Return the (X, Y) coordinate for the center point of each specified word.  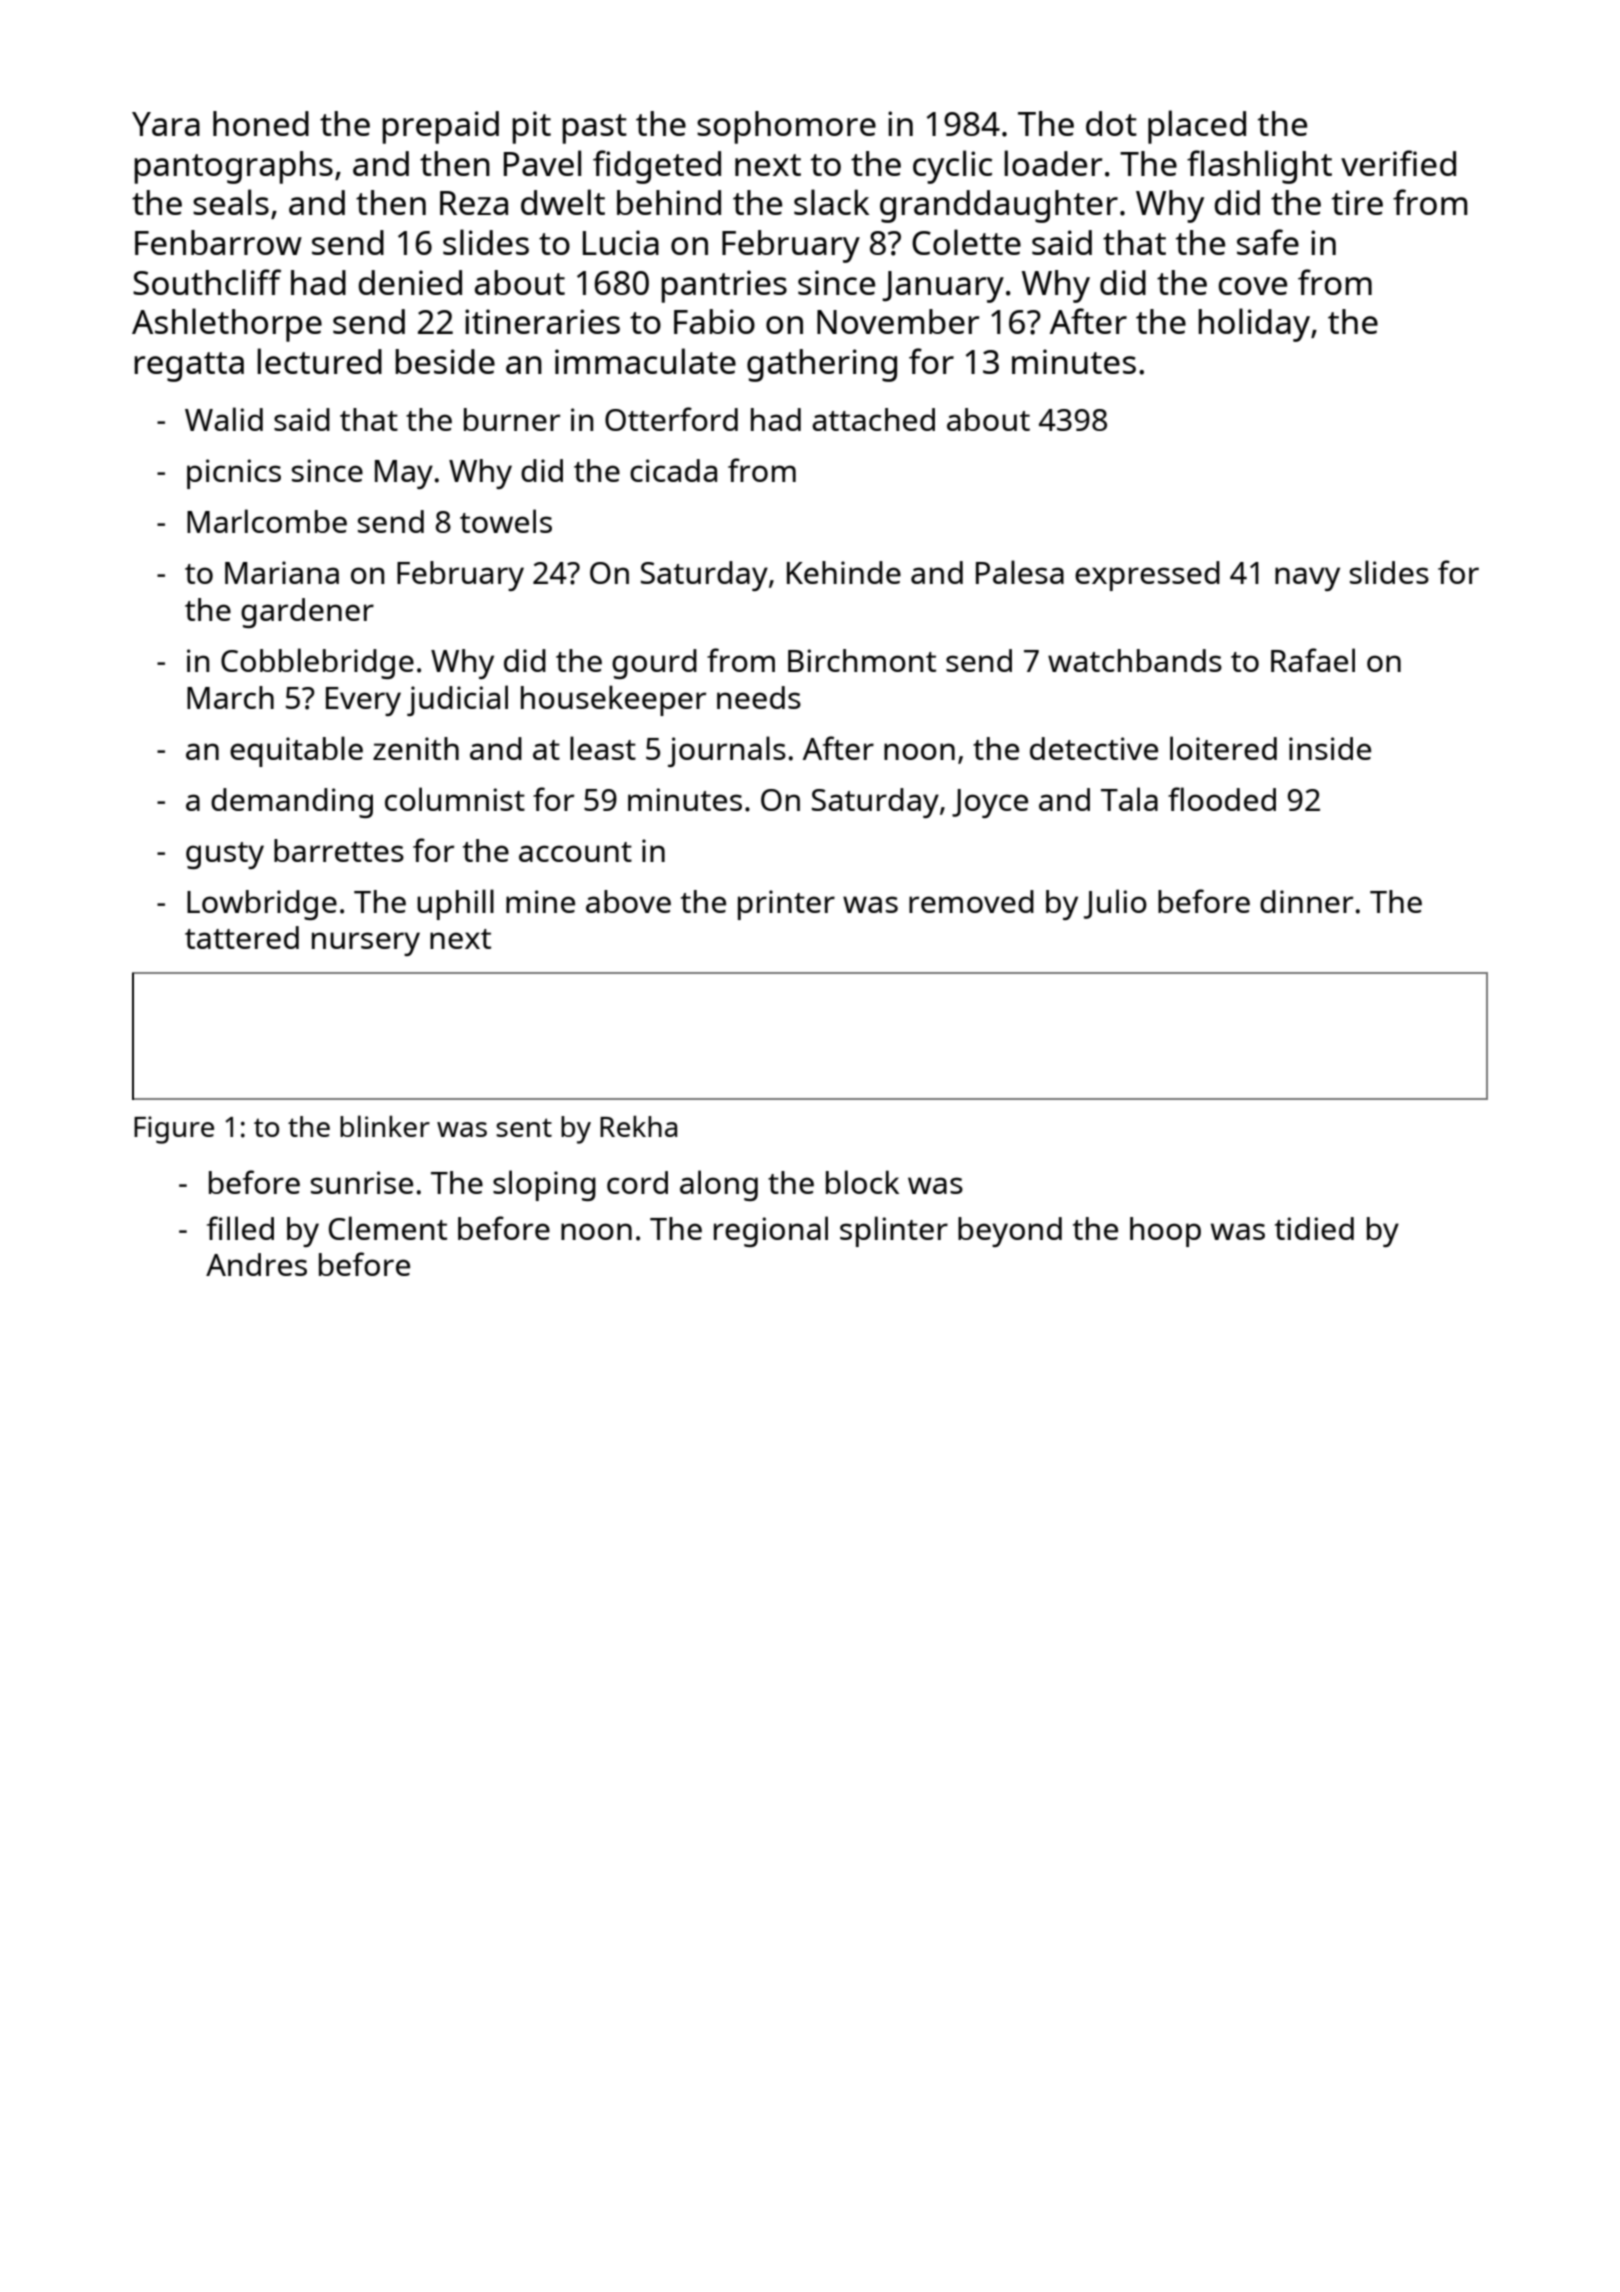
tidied (1314, 1228)
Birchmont (862, 660)
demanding (292, 803)
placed (1197, 127)
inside (1330, 748)
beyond (1010, 1232)
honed (261, 123)
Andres (256, 1264)
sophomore (786, 127)
